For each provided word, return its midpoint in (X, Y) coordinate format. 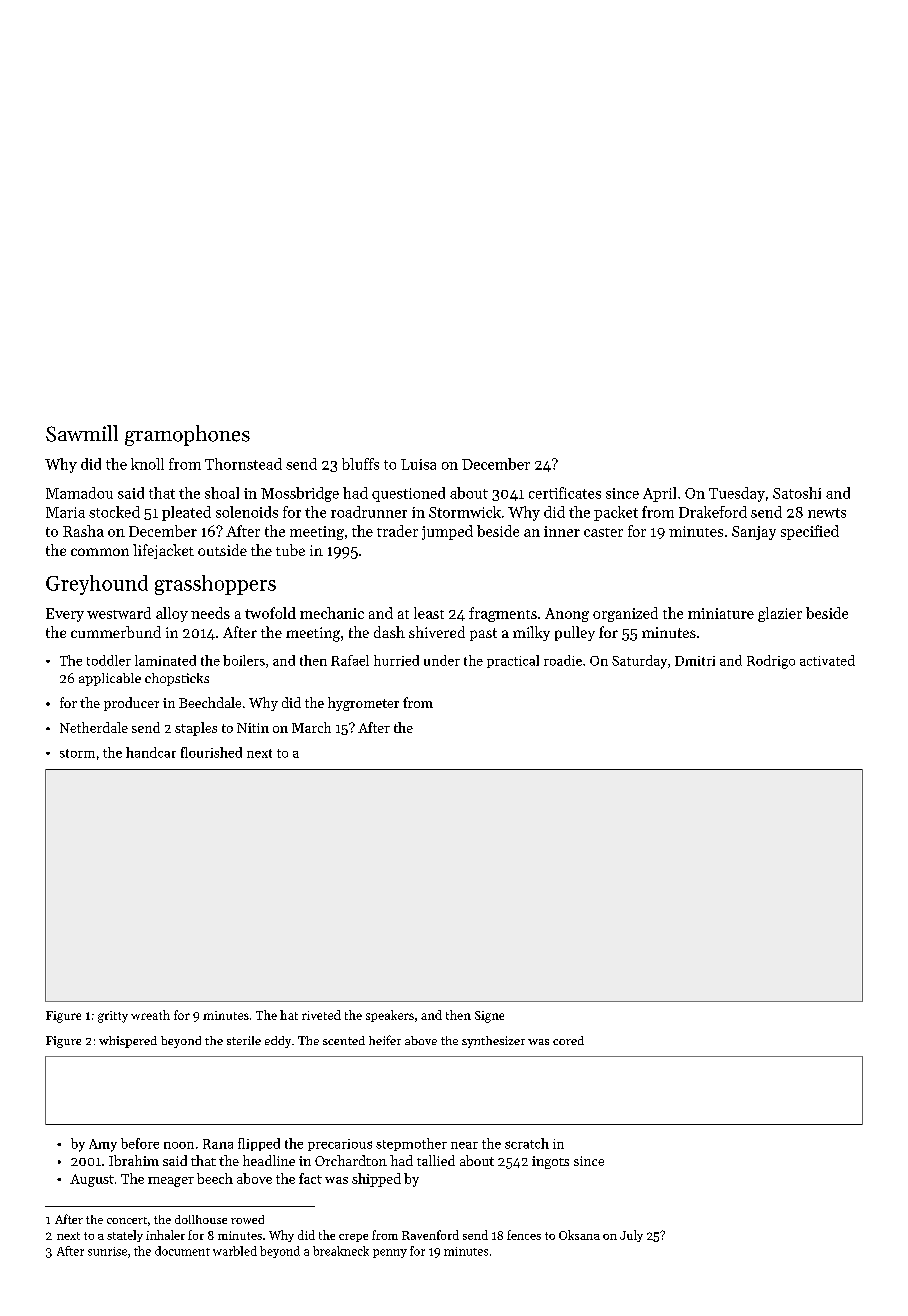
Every (65, 615)
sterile (244, 1040)
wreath (150, 1015)
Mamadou (79, 493)
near (464, 1145)
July (631, 1236)
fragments (503, 614)
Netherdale (94, 727)
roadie (563, 660)
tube (290, 550)
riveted (321, 1015)
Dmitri (695, 661)
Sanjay (754, 533)
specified (810, 532)
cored (568, 1040)
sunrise (107, 1251)
